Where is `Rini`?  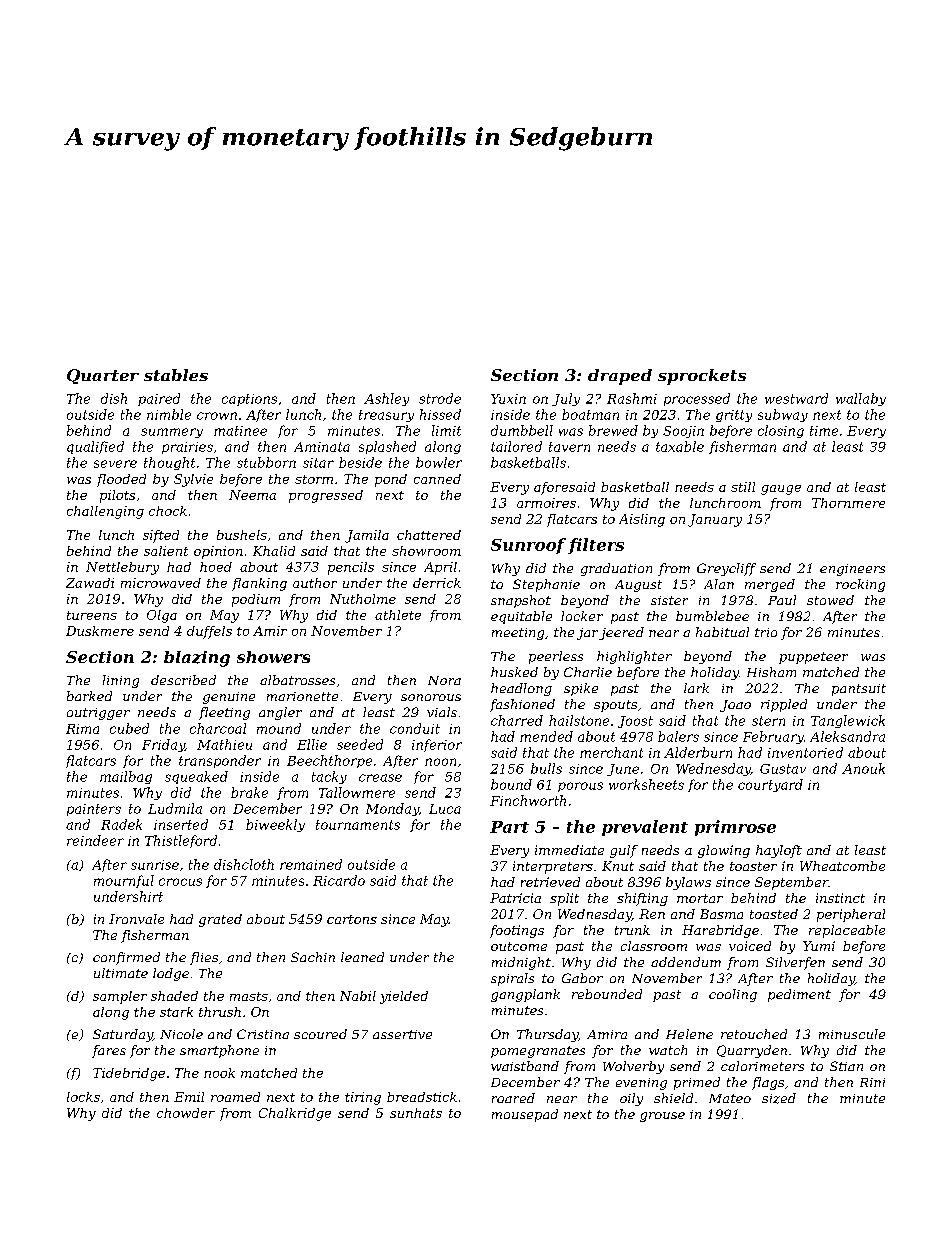
Rini is located at coordinates (872, 1082).
